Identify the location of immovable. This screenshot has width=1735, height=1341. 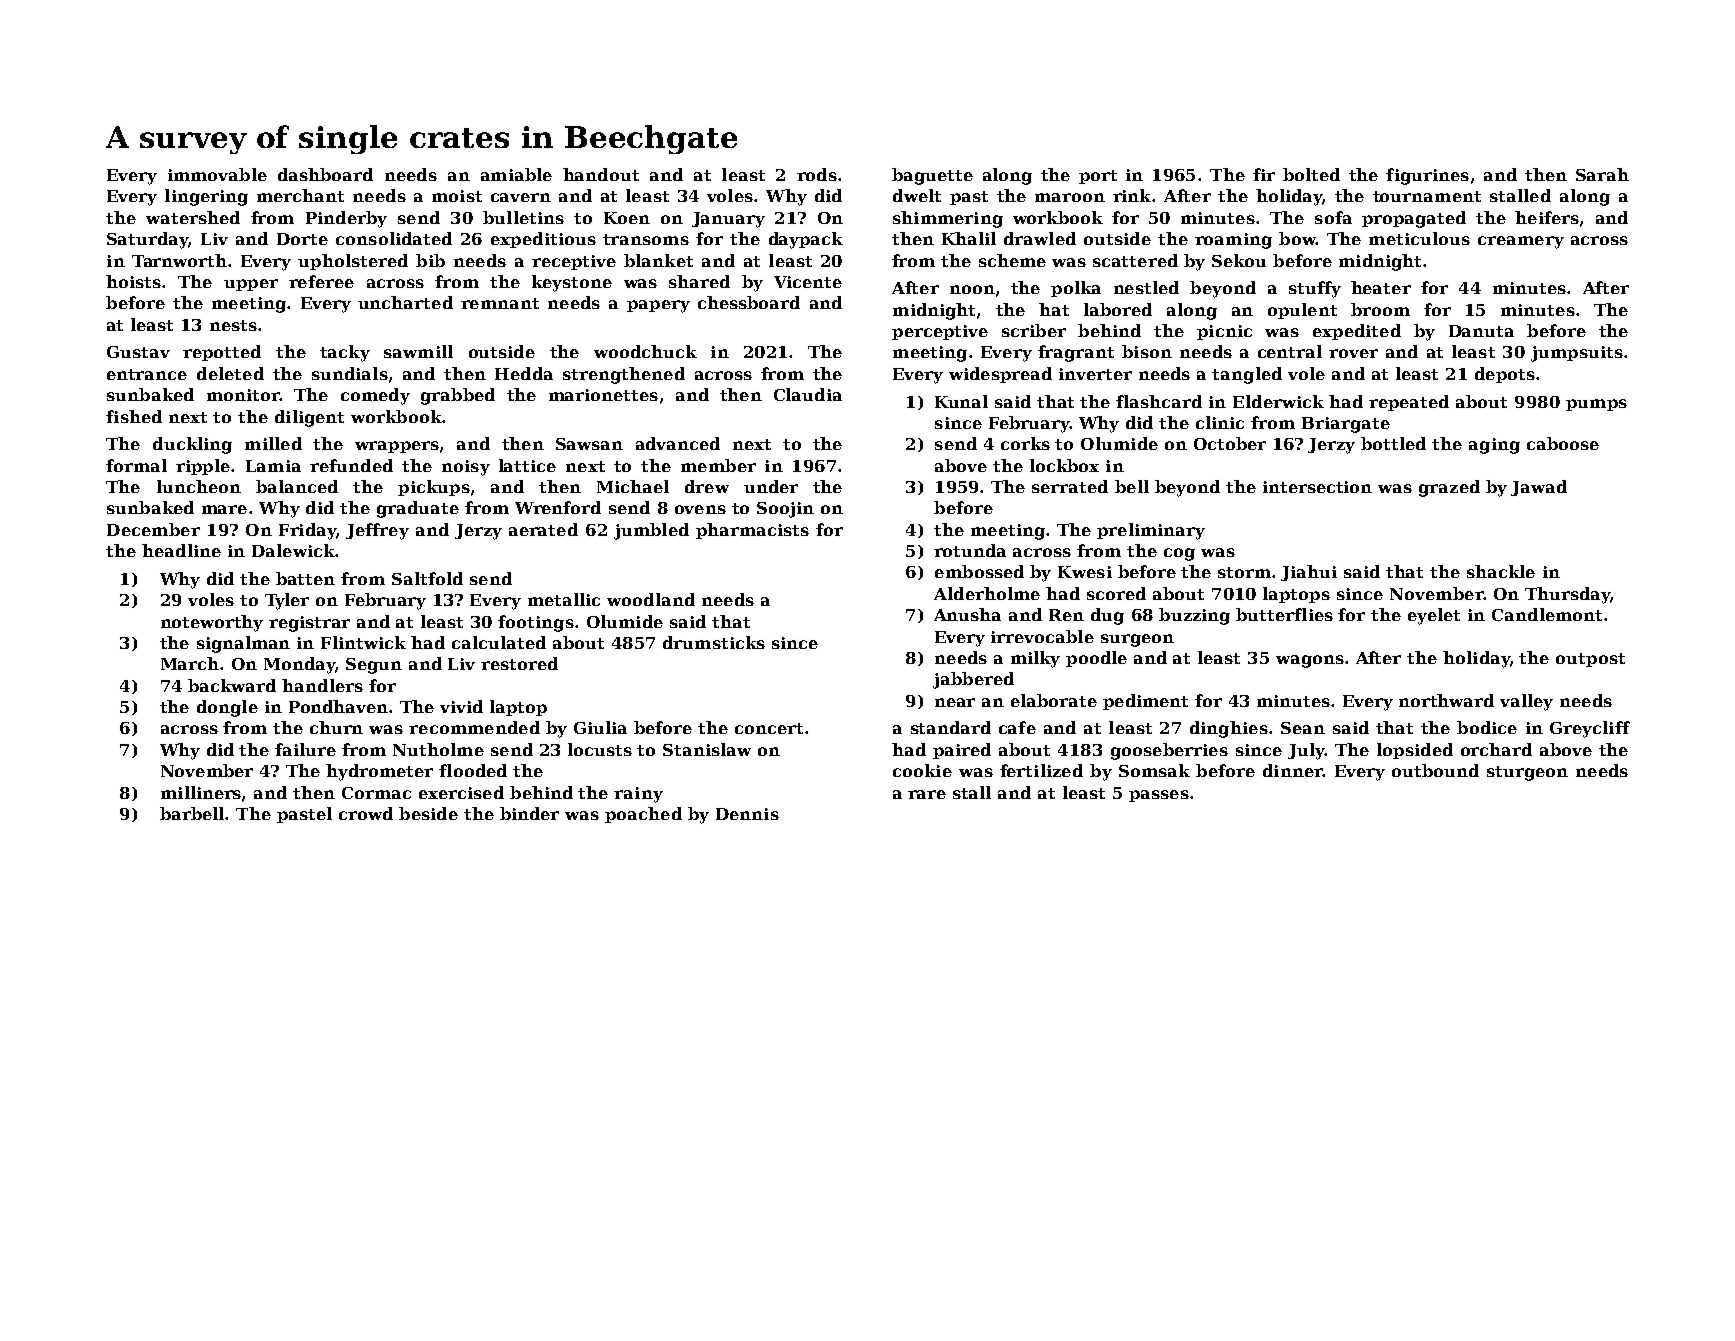
(217, 174).
